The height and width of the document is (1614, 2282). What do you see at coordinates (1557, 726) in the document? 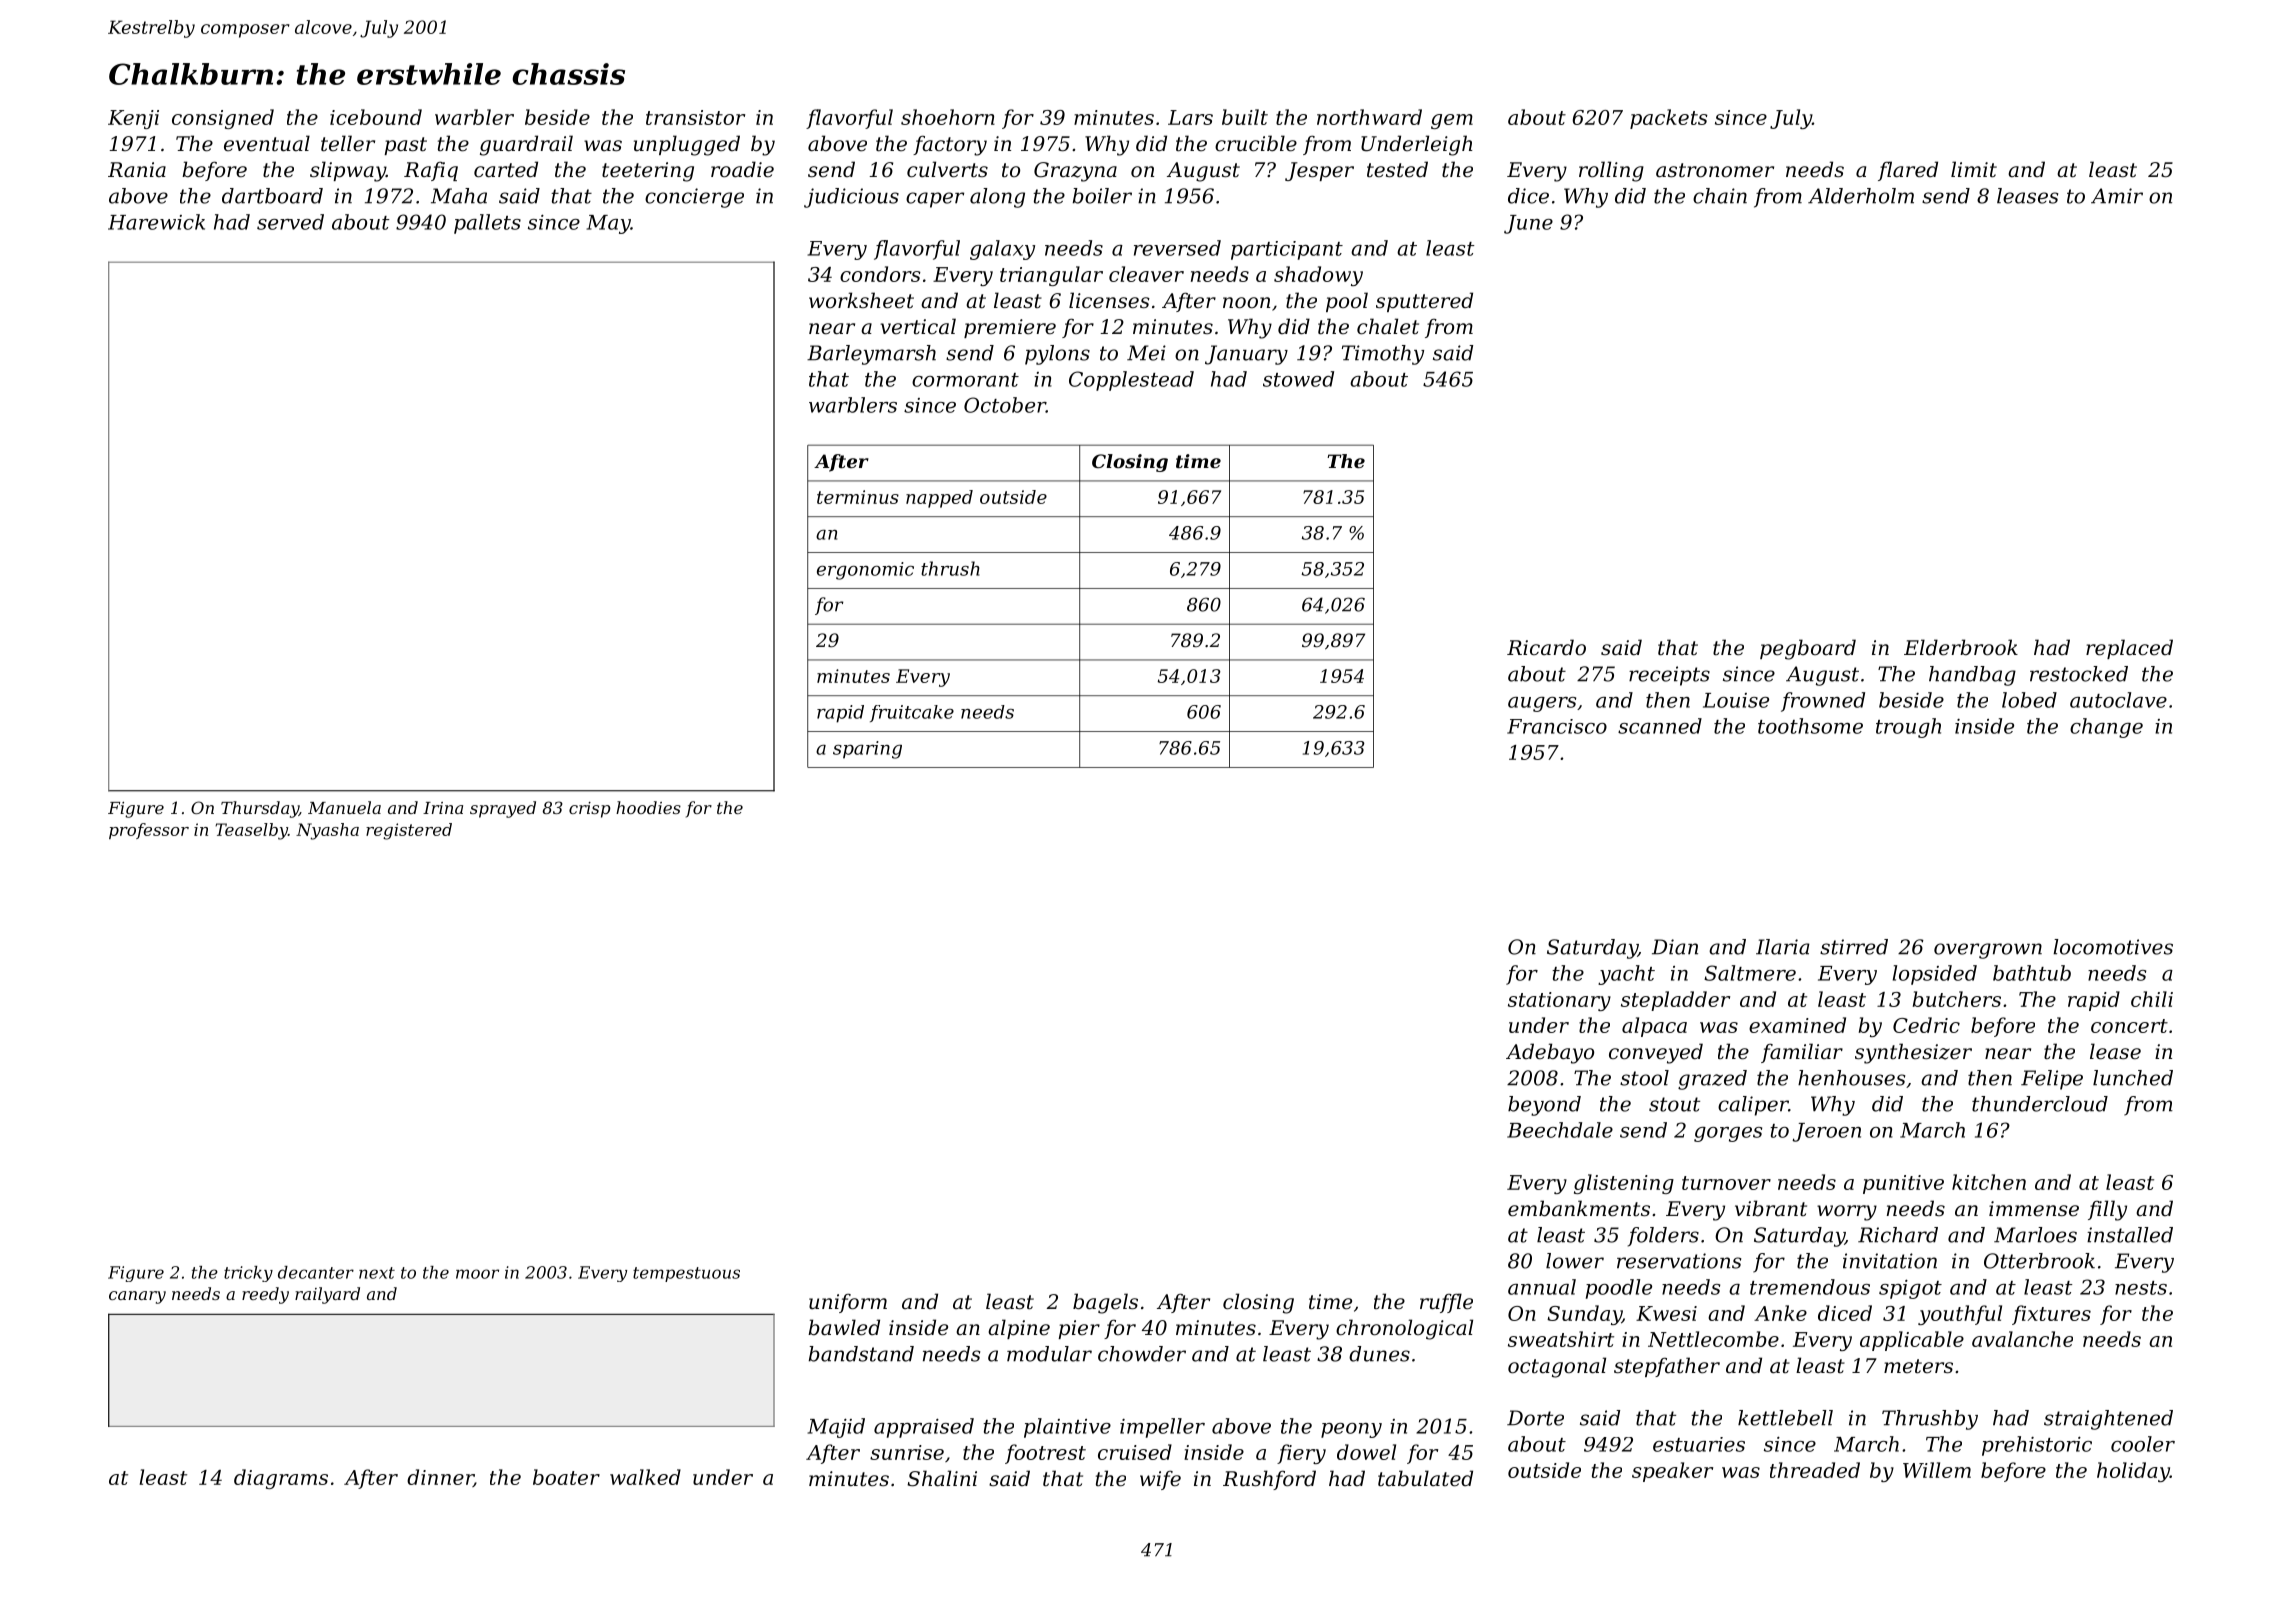
I see `Francisco` at bounding box center [1557, 726].
